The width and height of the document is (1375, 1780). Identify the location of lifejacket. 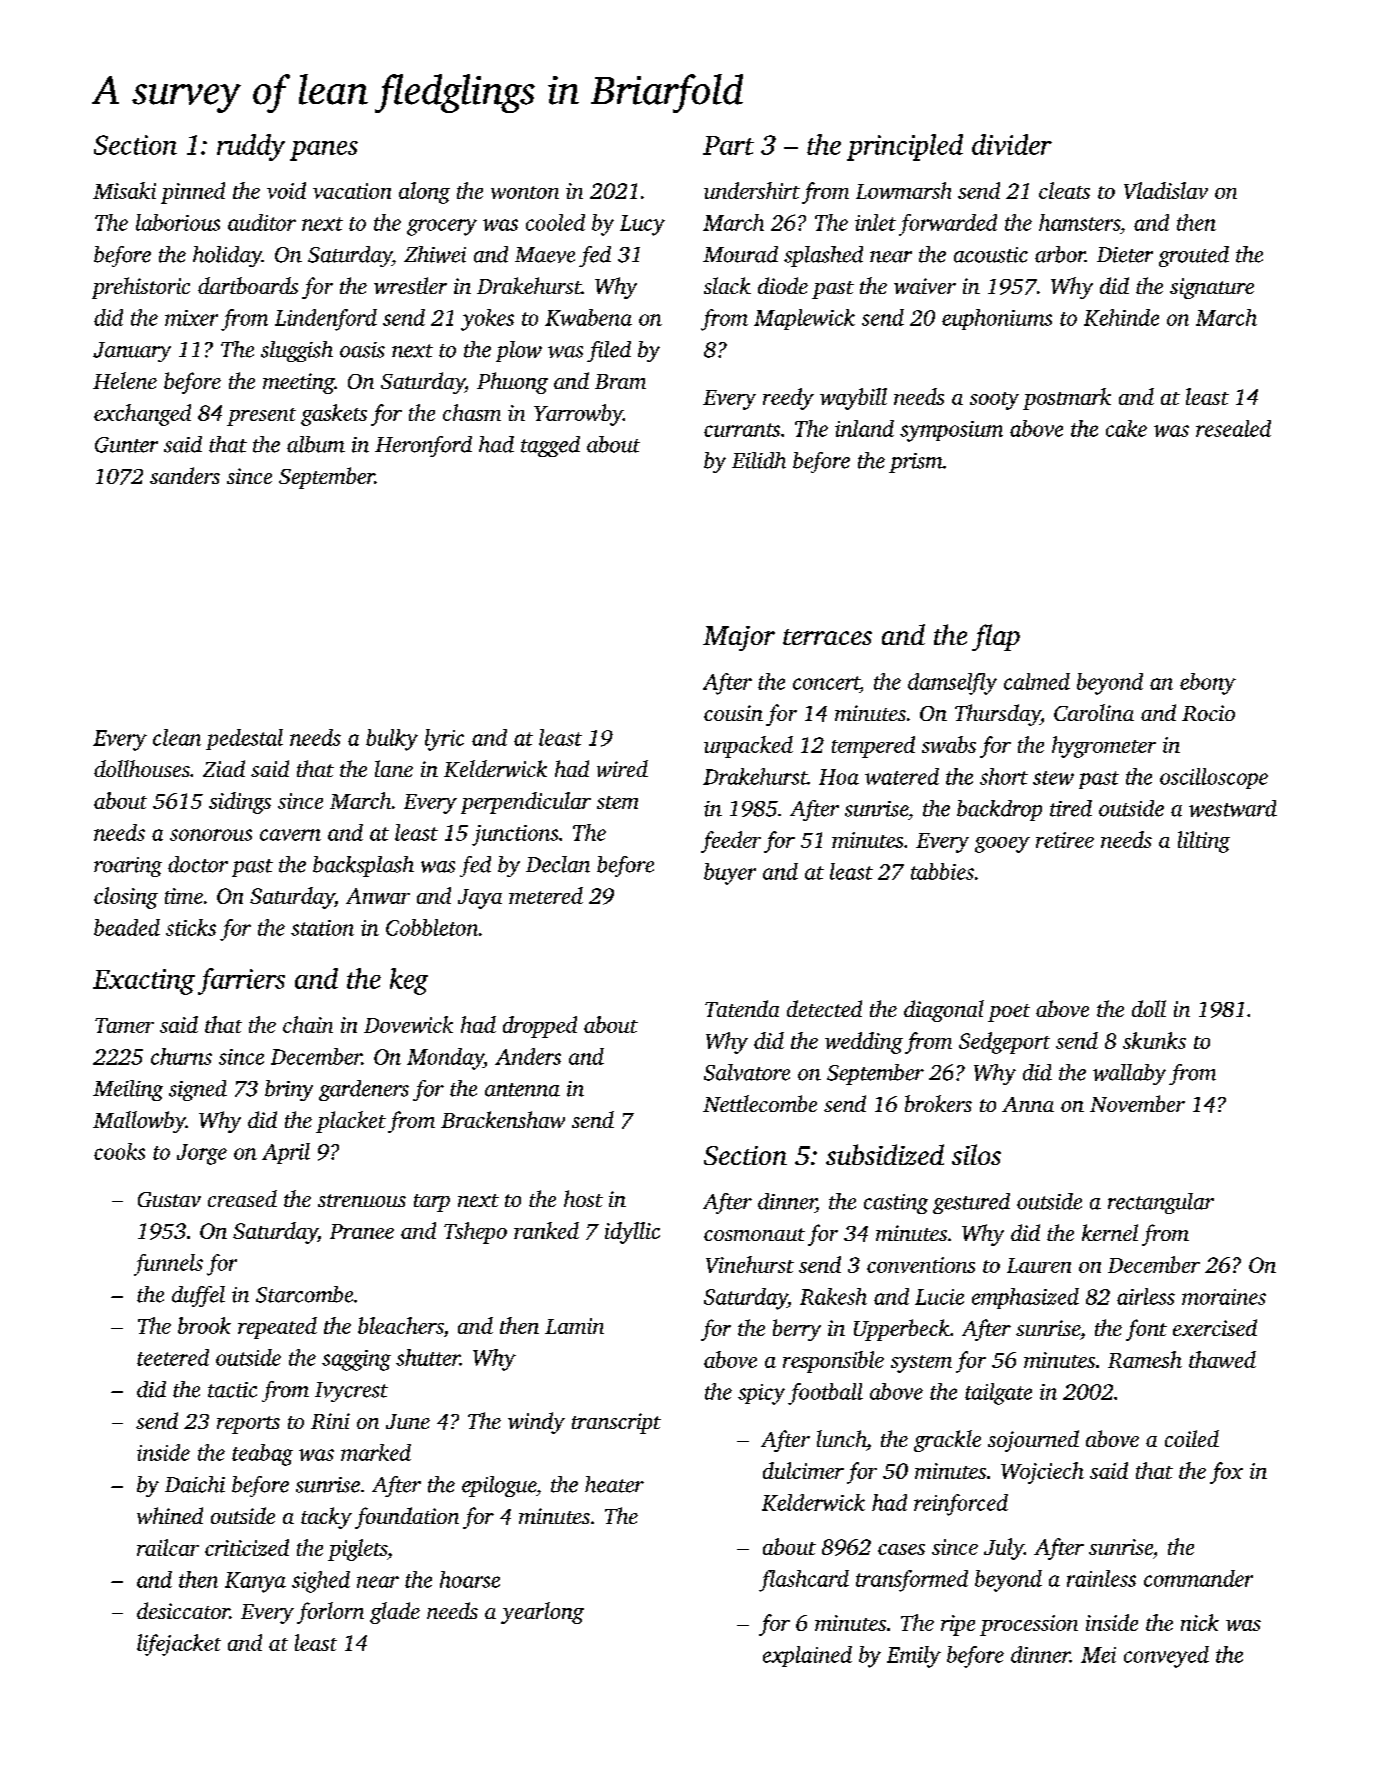
(179, 1645).
